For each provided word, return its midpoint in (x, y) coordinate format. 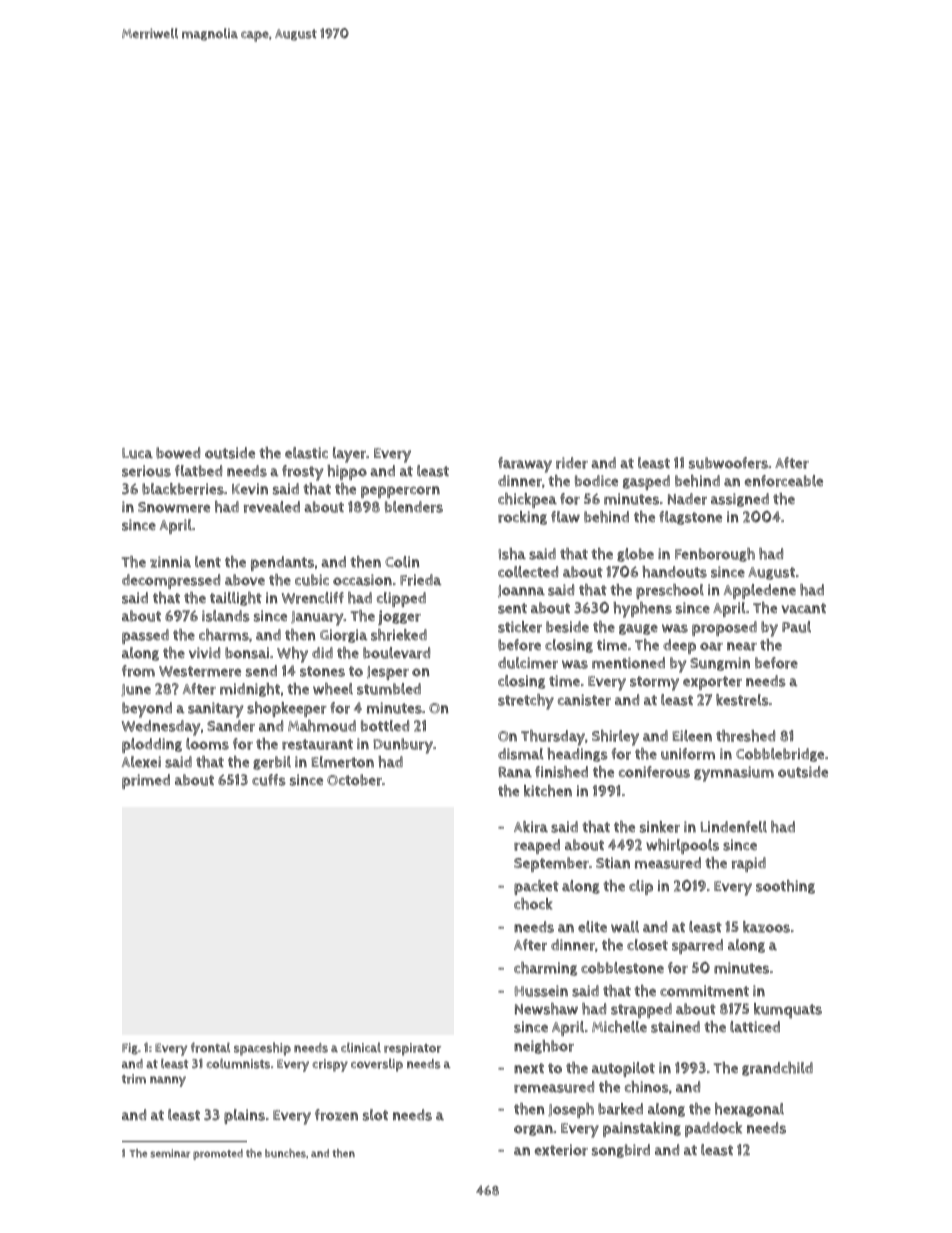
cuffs (269, 780)
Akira (531, 827)
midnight (250, 690)
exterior (561, 1150)
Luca (137, 453)
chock (533, 904)
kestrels (742, 700)
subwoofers (728, 463)
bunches (285, 1153)
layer (349, 455)
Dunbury (403, 746)
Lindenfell (734, 827)
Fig (130, 1049)
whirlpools (682, 846)
